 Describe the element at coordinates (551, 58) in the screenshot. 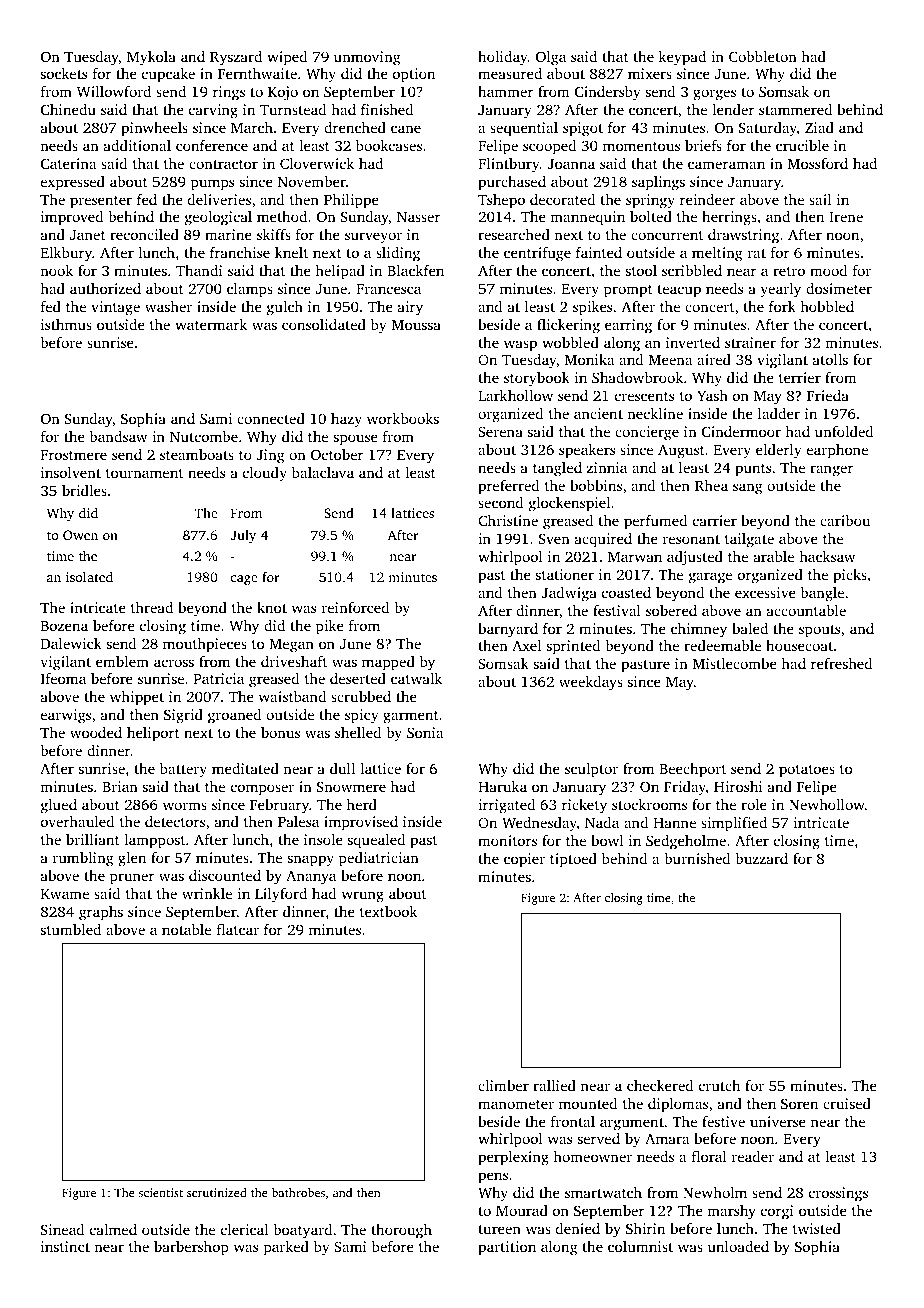

I see `Olga` at that location.
